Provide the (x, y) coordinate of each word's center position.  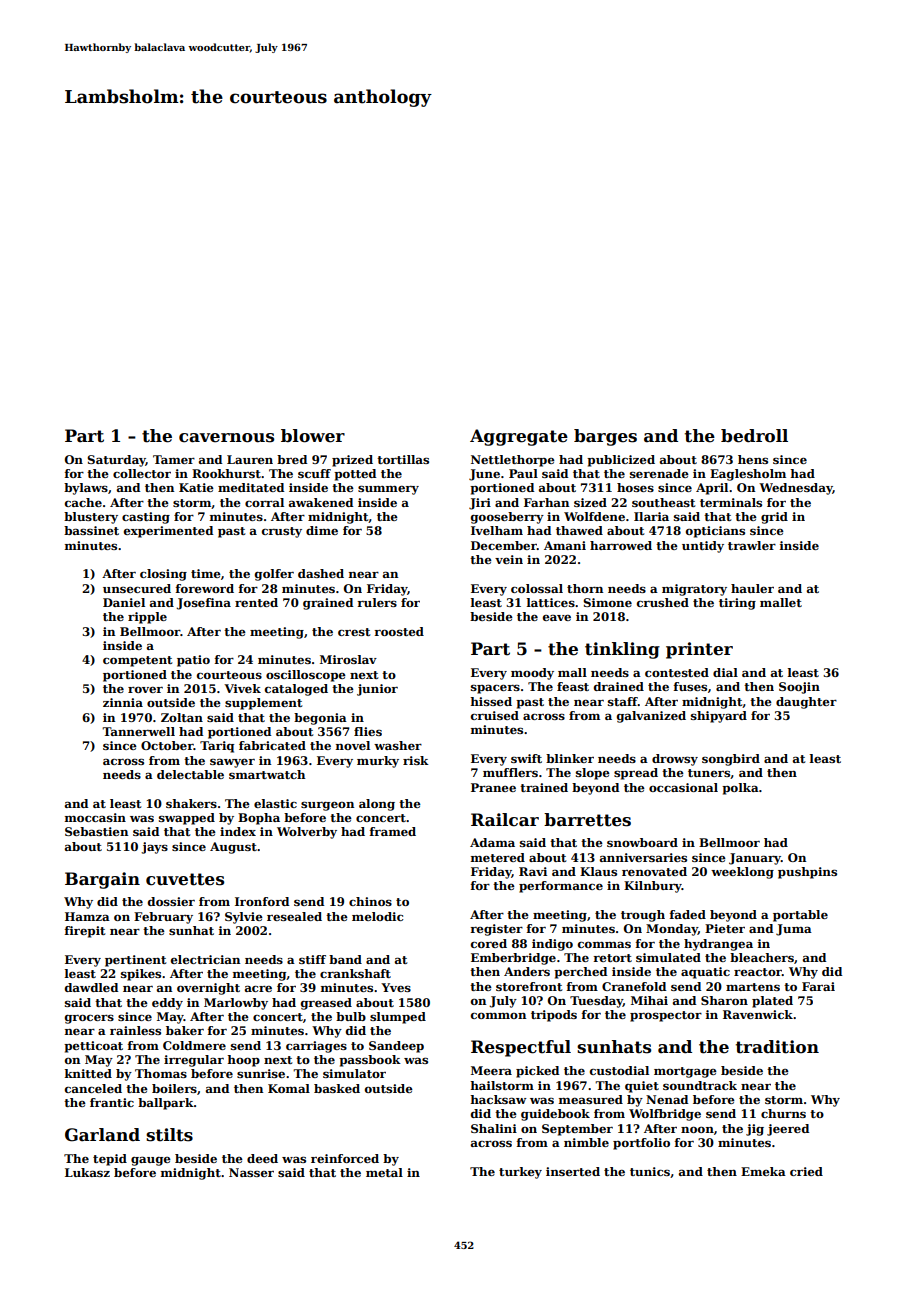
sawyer (232, 763)
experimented (168, 532)
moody (532, 674)
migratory (694, 590)
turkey (520, 1173)
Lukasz (87, 1172)
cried (806, 1171)
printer (699, 650)
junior (377, 690)
